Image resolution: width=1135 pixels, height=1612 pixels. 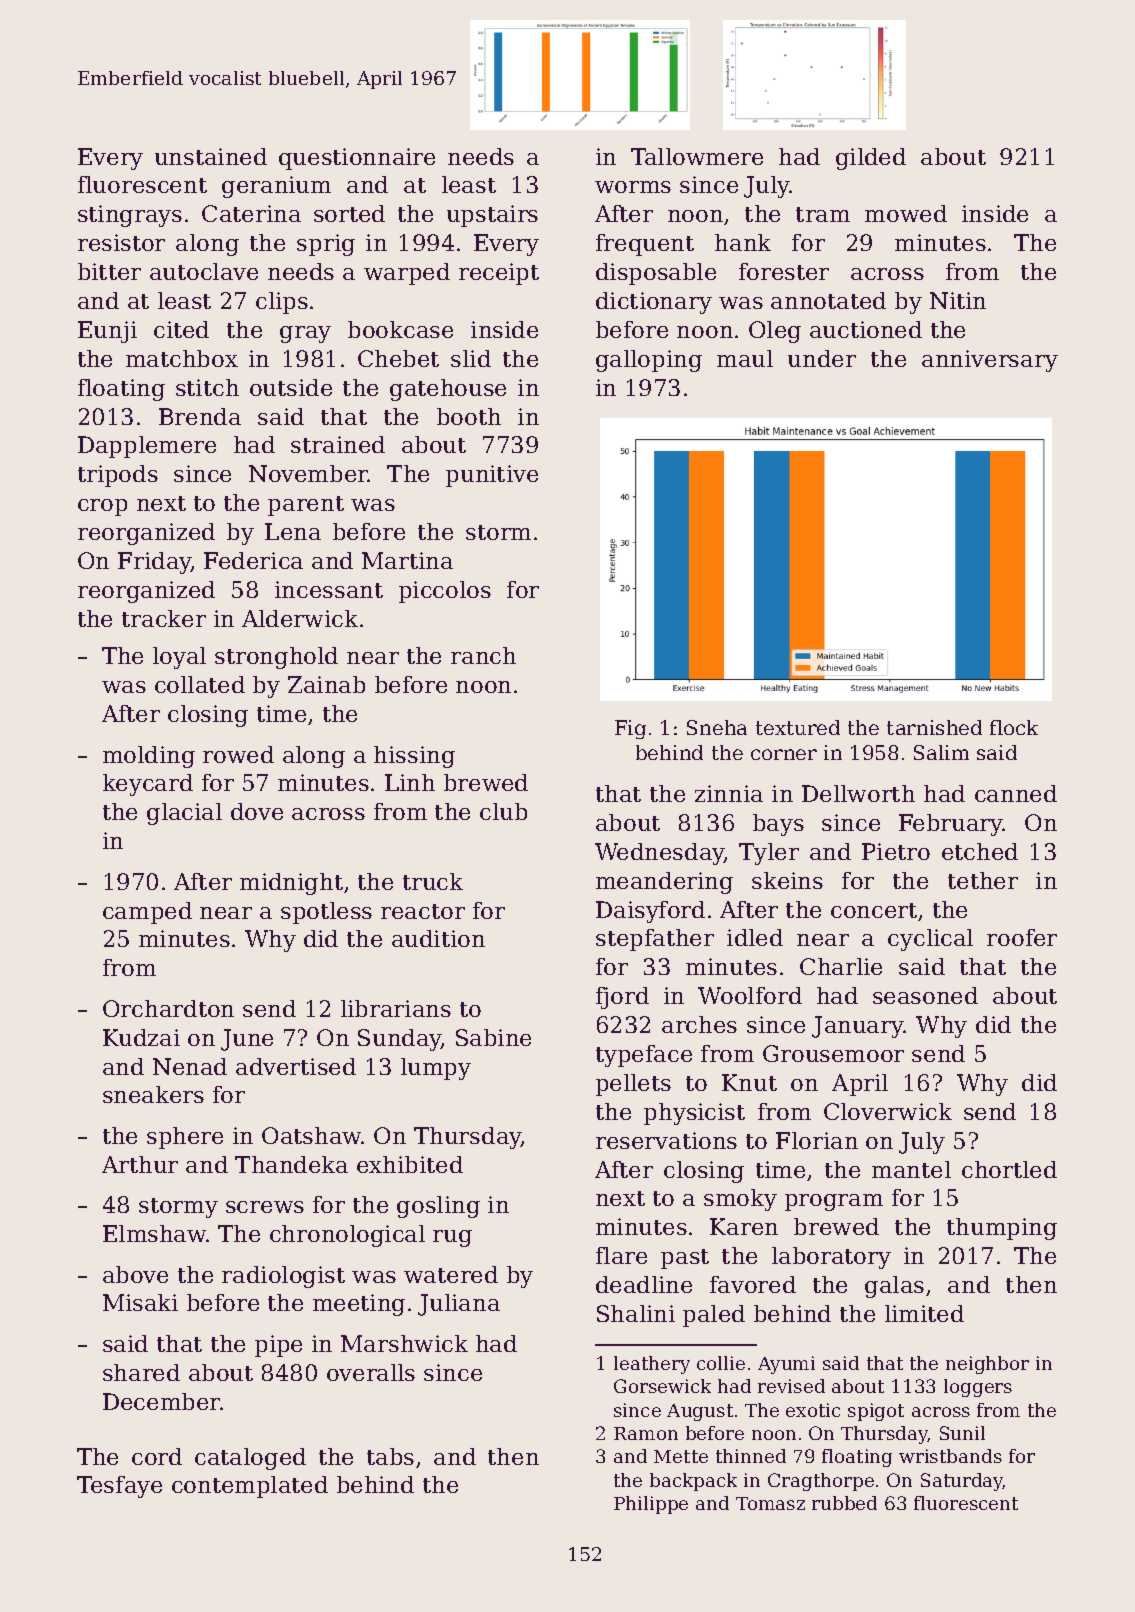 What do you see at coordinates (155, 1233) in the image?
I see `Elmshaw` at bounding box center [155, 1233].
